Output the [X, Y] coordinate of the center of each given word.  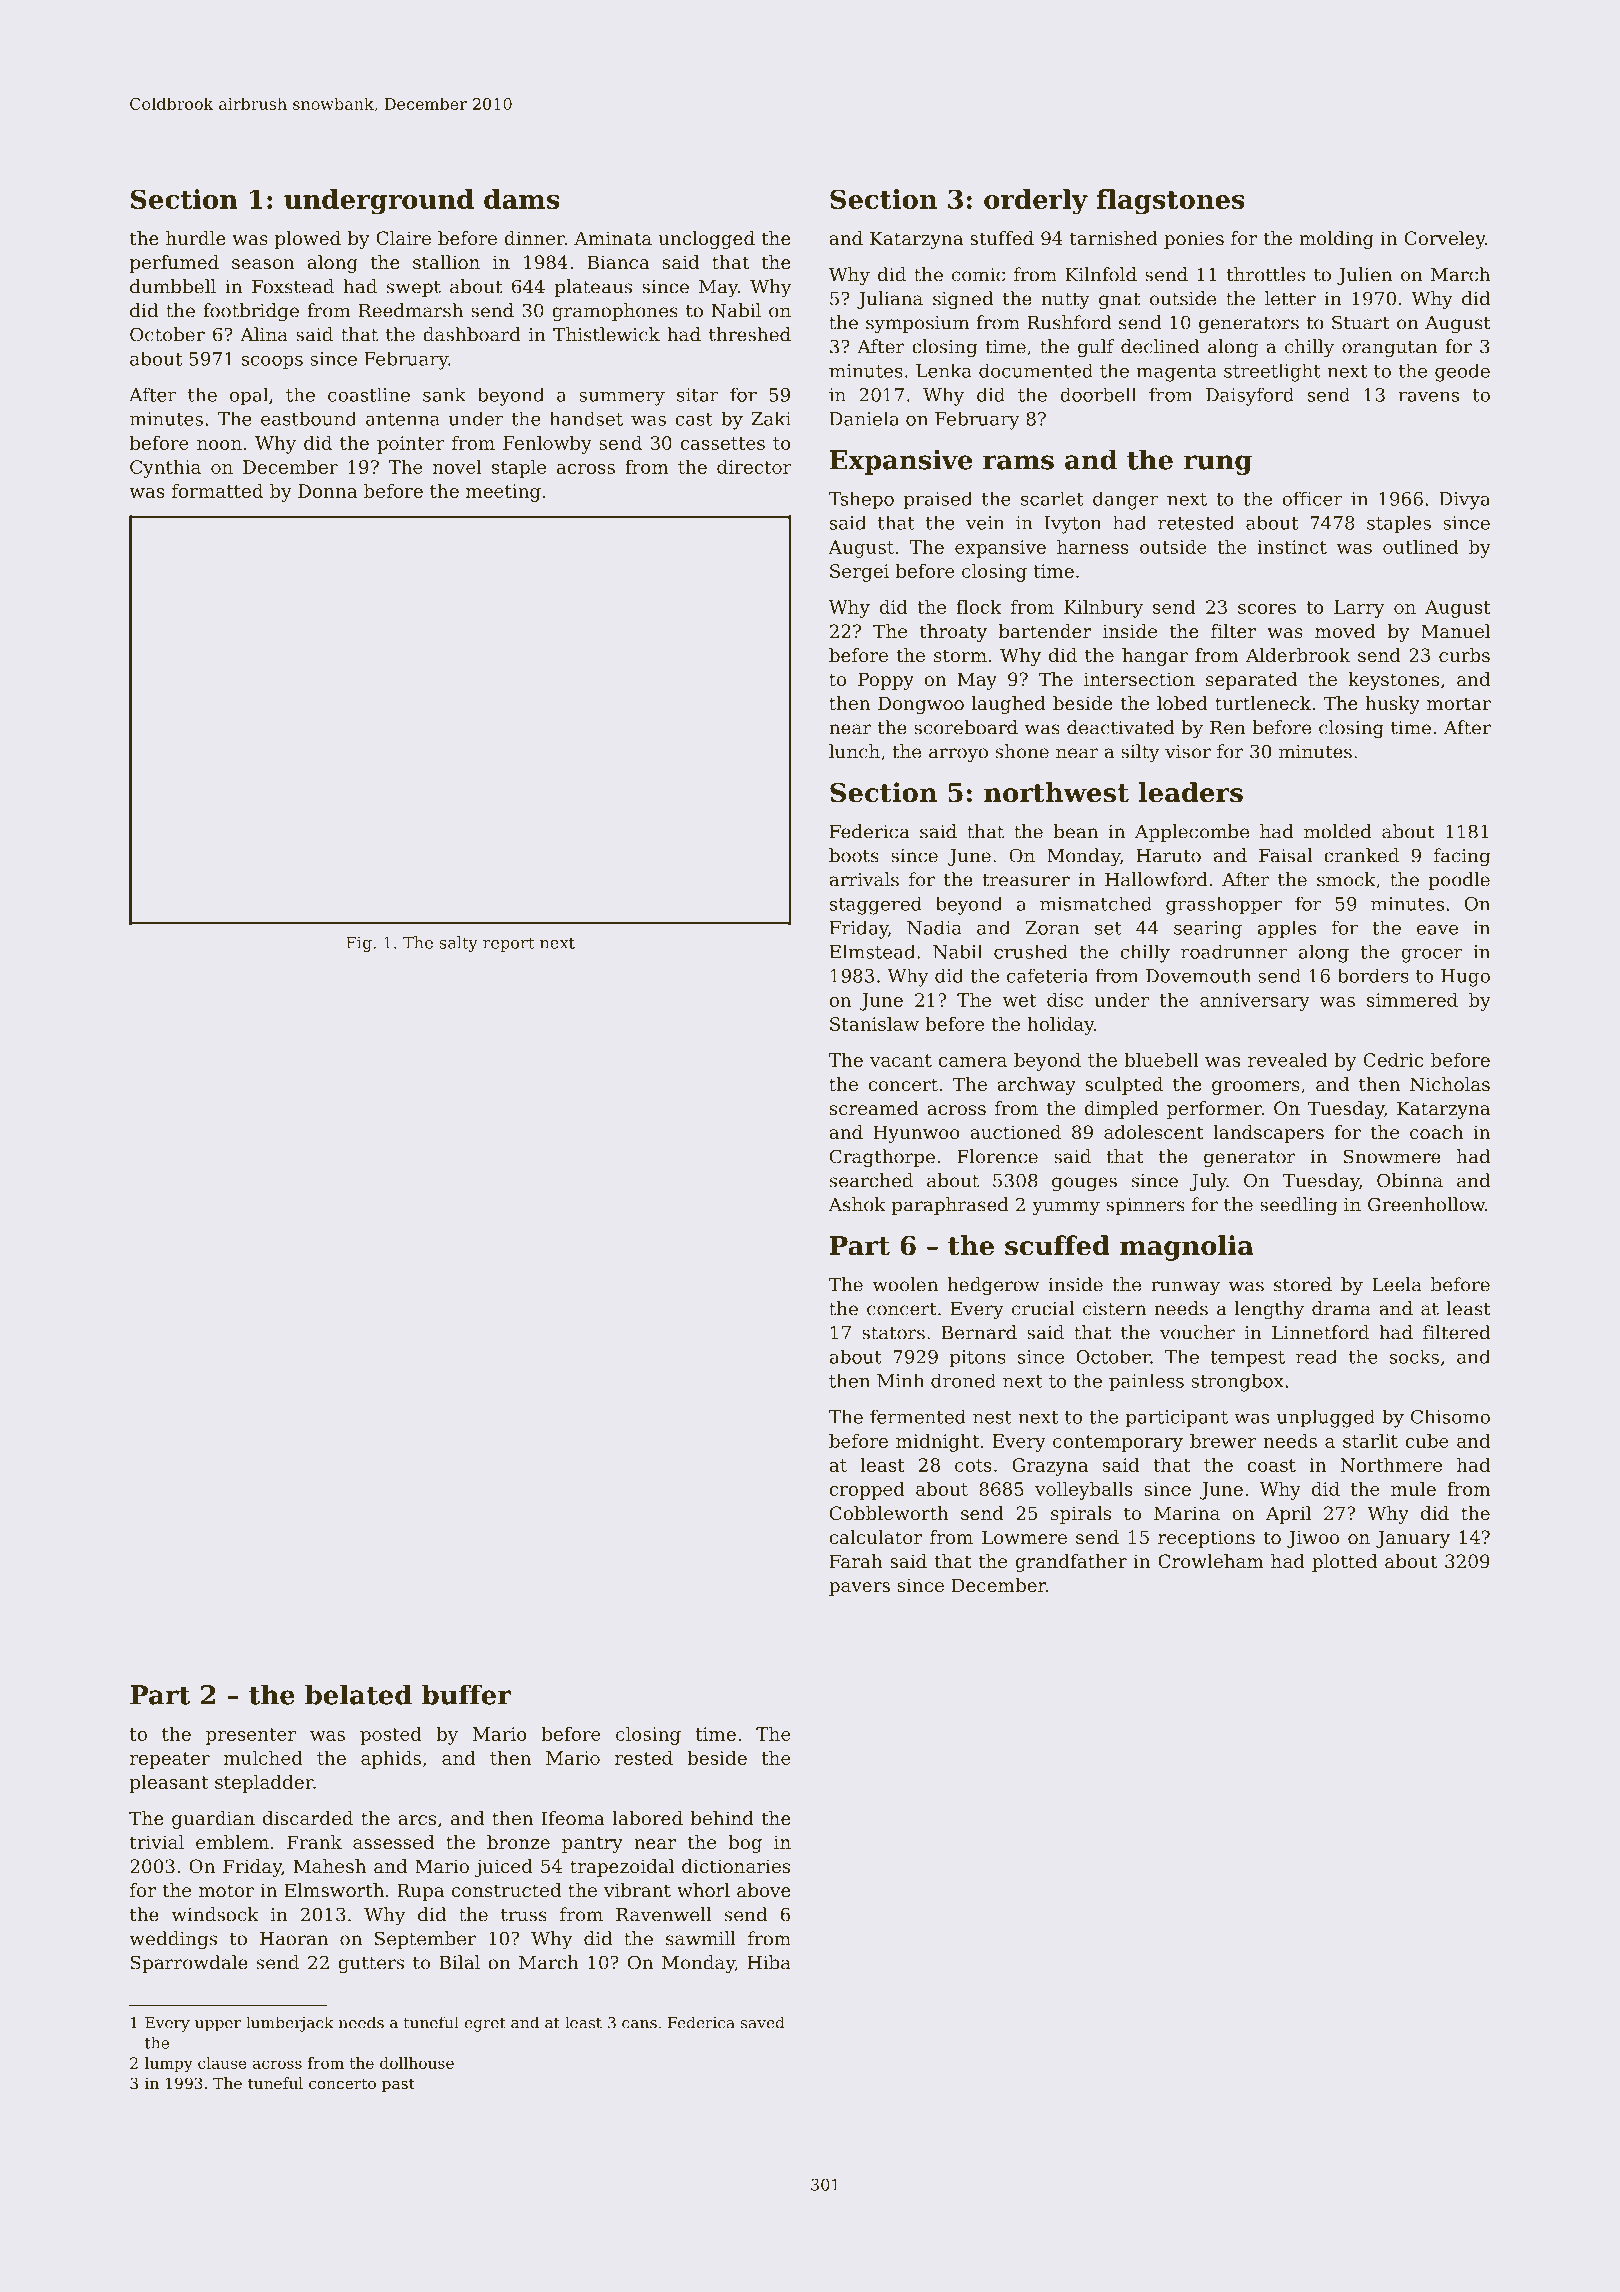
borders [1373, 976]
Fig [359, 944]
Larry [1359, 609]
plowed [308, 240]
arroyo [958, 755]
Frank [314, 1842]
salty [459, 944]
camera [973, 1062]
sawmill [701, 1938]
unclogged [707, 240]
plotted [1344, 1563]
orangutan [1389, 349]
